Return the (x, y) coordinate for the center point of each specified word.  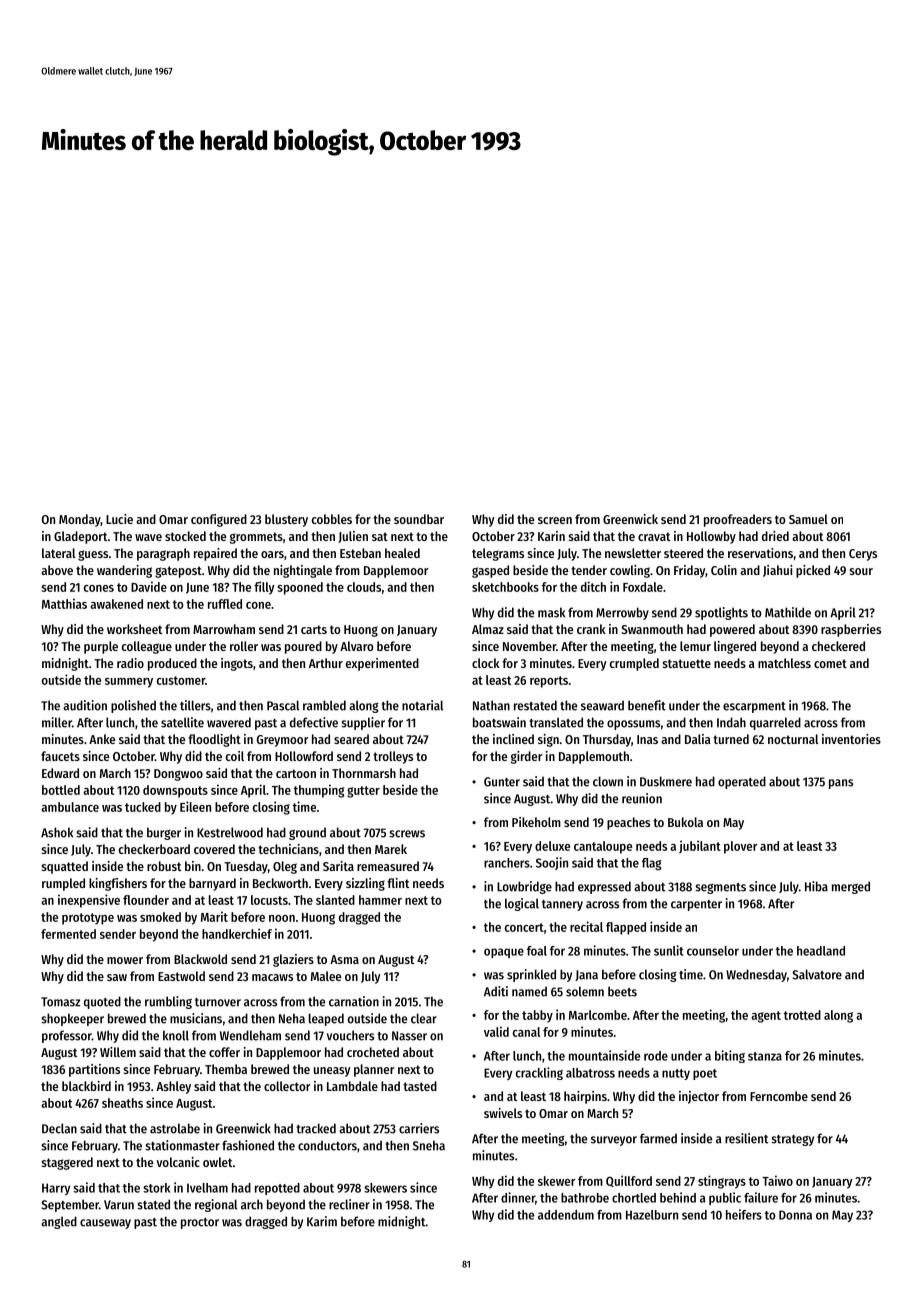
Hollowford (304, 756)
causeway (105, 1224)
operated (742, 782)
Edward (60, 773)
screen (555, 520)
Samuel (808, 519)
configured (219, 520)
